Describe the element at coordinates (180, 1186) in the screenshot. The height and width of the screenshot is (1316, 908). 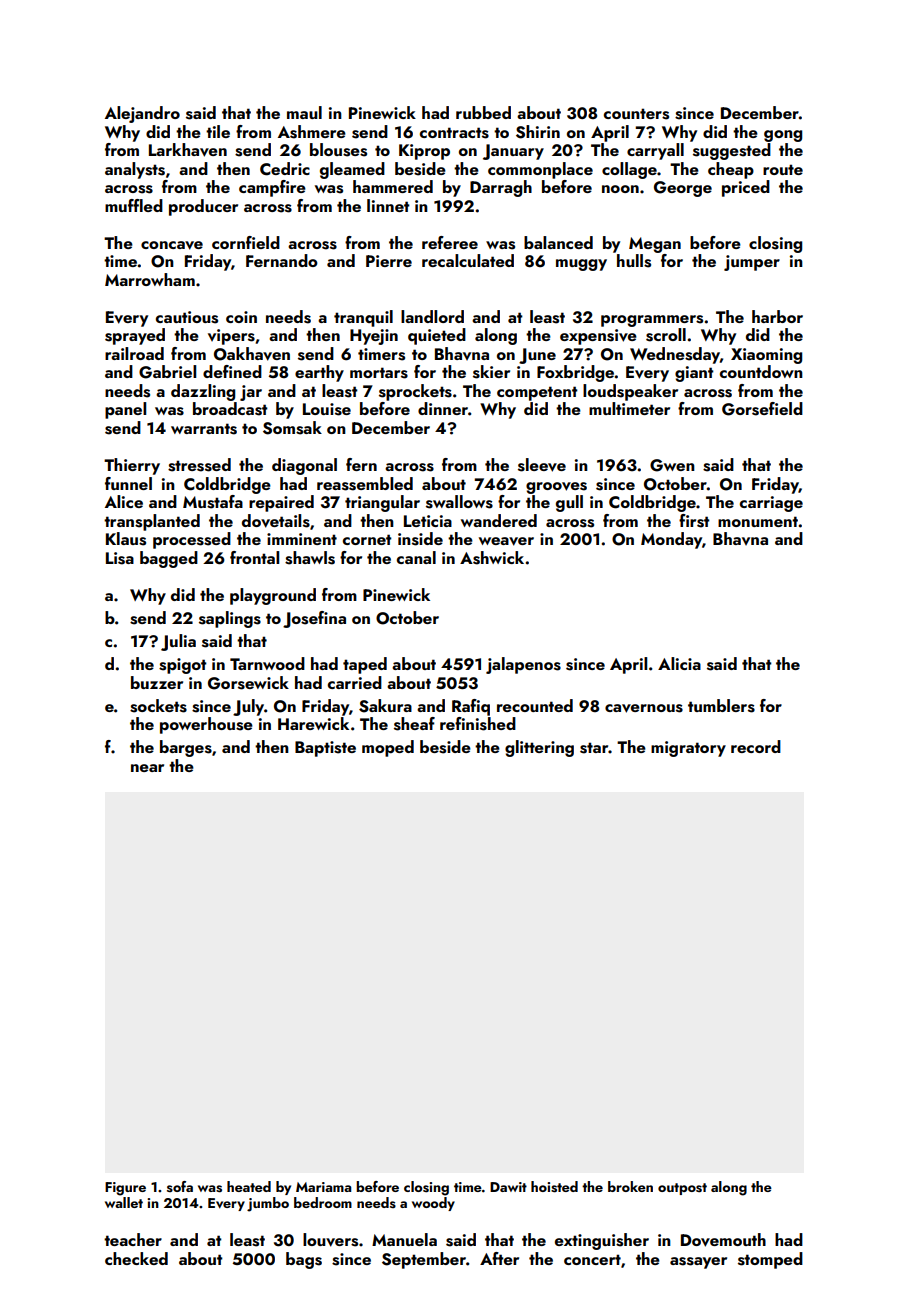
I see `sofa` at that location.
